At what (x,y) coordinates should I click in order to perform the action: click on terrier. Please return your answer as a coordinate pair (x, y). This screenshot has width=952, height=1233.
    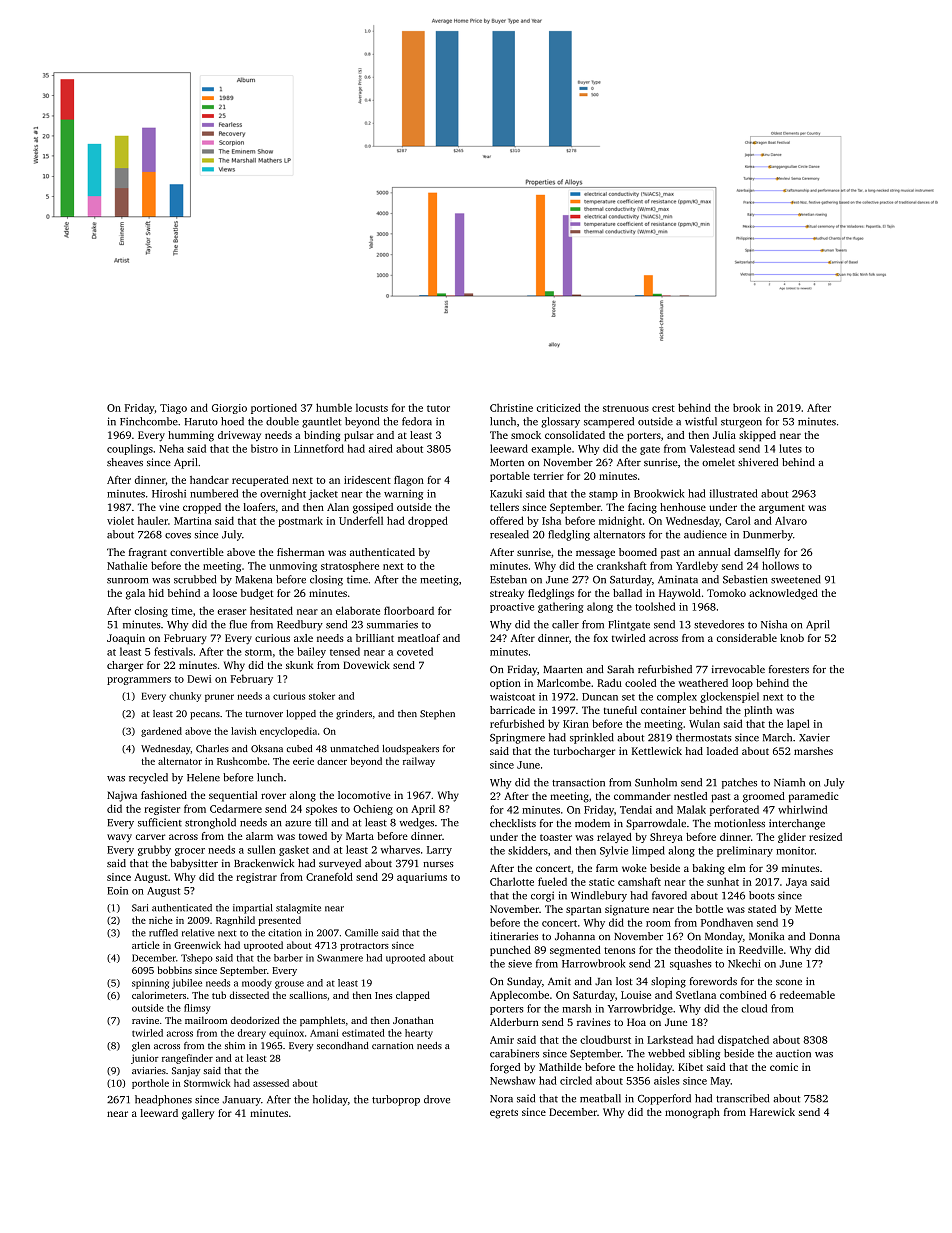
    Looking at the image, I should click on (548, 476).
